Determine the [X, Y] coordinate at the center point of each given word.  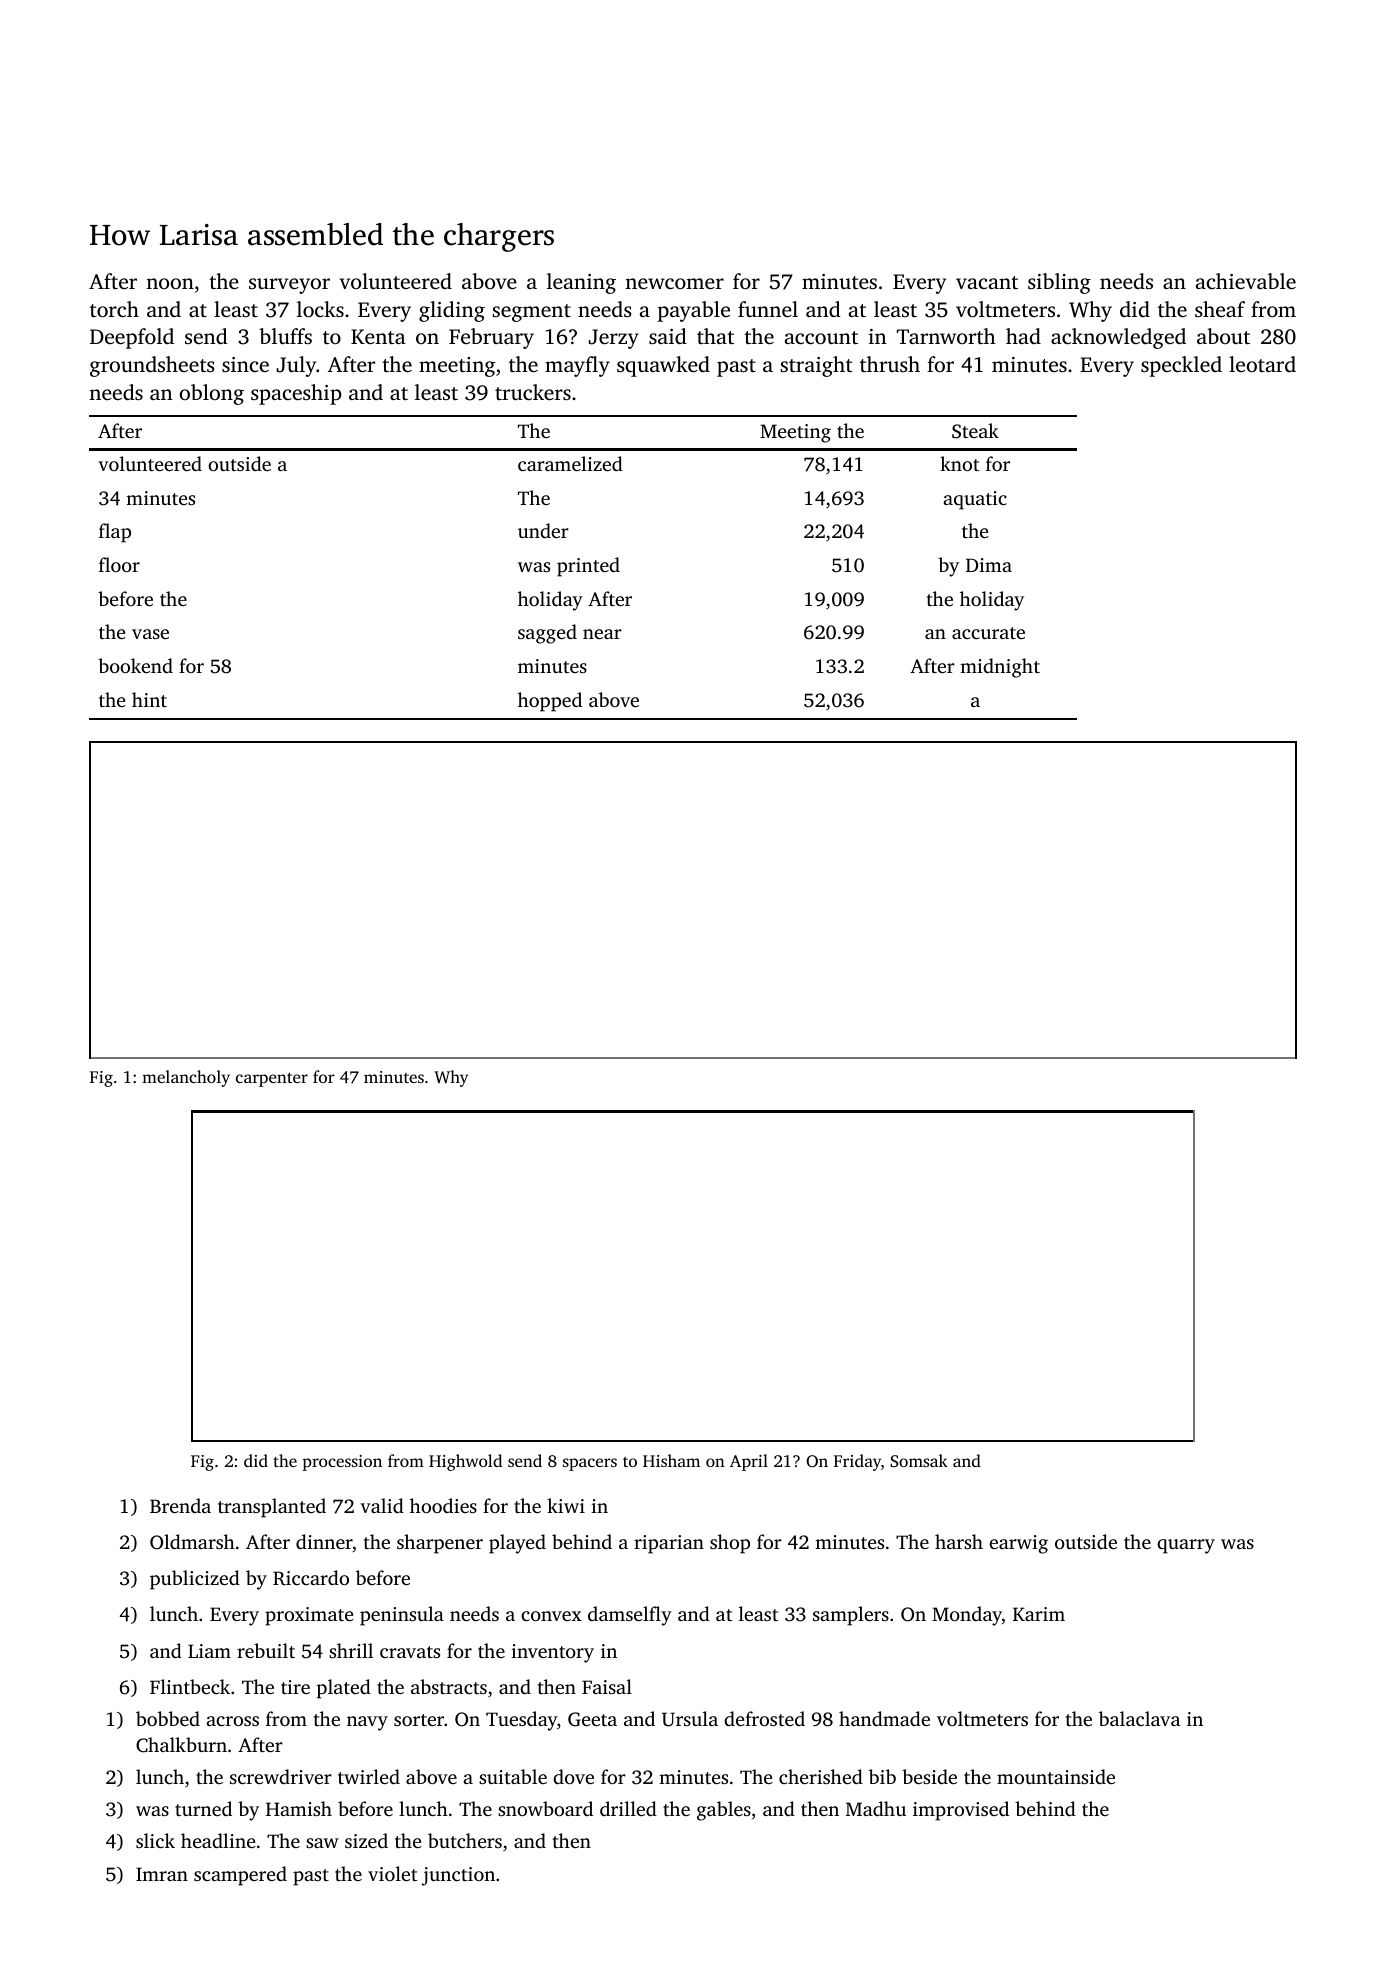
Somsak [919, 1460]
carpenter [272, 1079]
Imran [162, 1874]
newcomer [674, 283]
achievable [1246, 281]
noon [170, 283]
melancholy [186, 1078]
